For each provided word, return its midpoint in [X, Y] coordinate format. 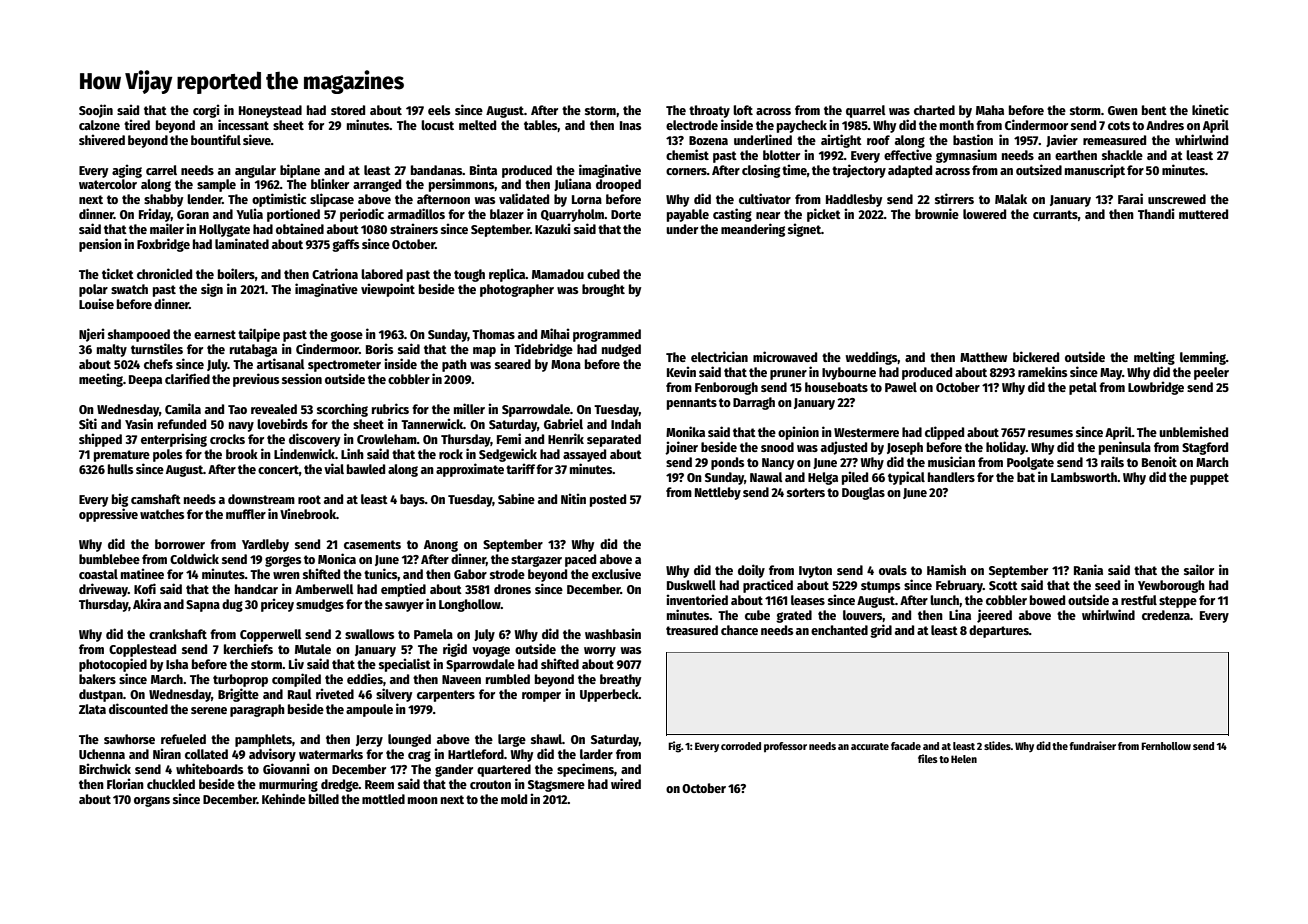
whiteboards [209, 768]
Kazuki [553, 228]
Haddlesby [854, 200]
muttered [1203, 214]
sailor [1199, 569]
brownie [937, 213]
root [309, 499]
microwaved [785, 356]
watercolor [108, 184]
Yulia [249, 213]
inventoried [697, 599]
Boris [379, 348]
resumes [1050, 433]
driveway [103, 590]
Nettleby [718, 493]
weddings [871, 358]
